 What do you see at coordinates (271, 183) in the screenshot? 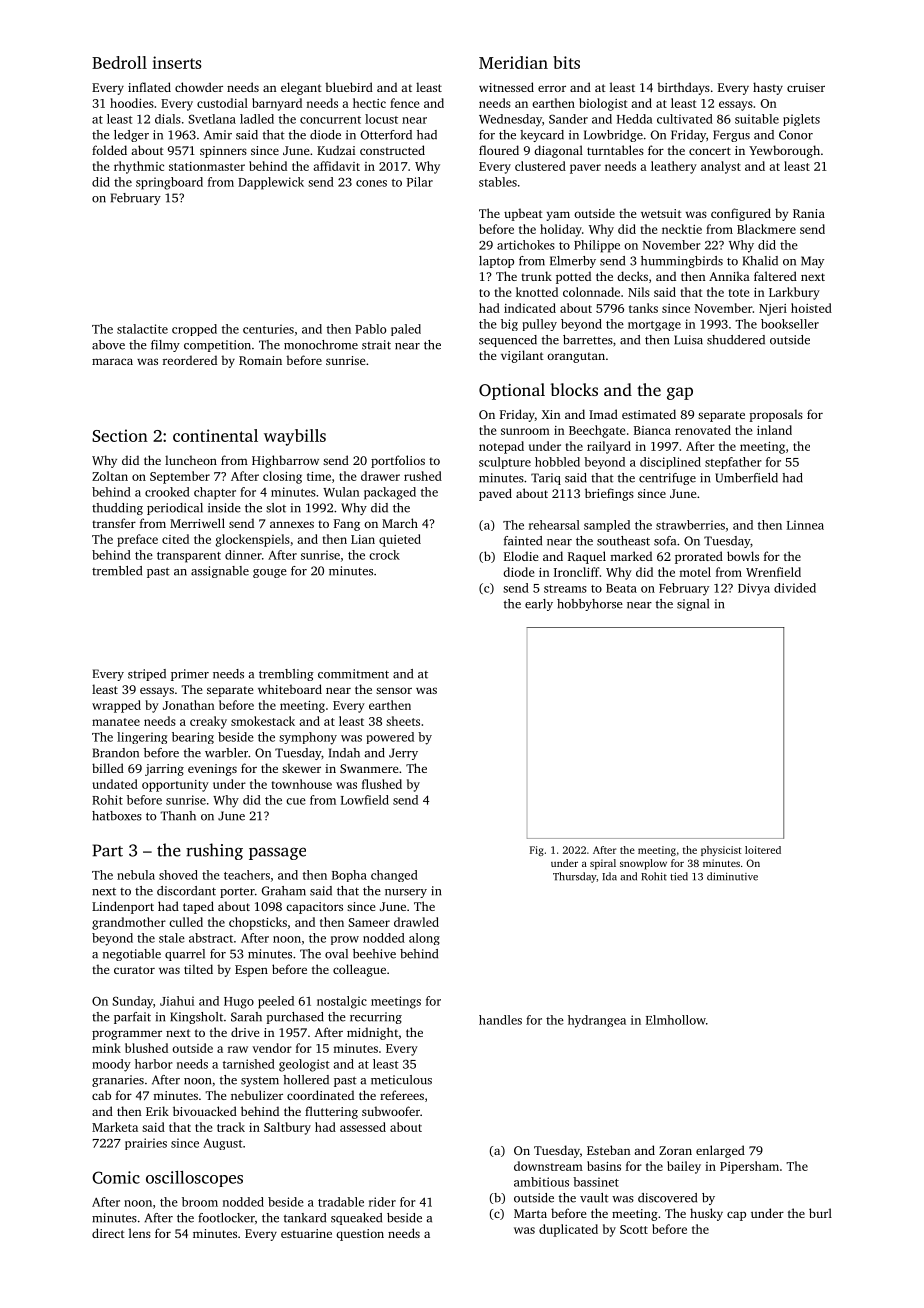
I see `Dapplewick` at bounding box center [271, 183].
